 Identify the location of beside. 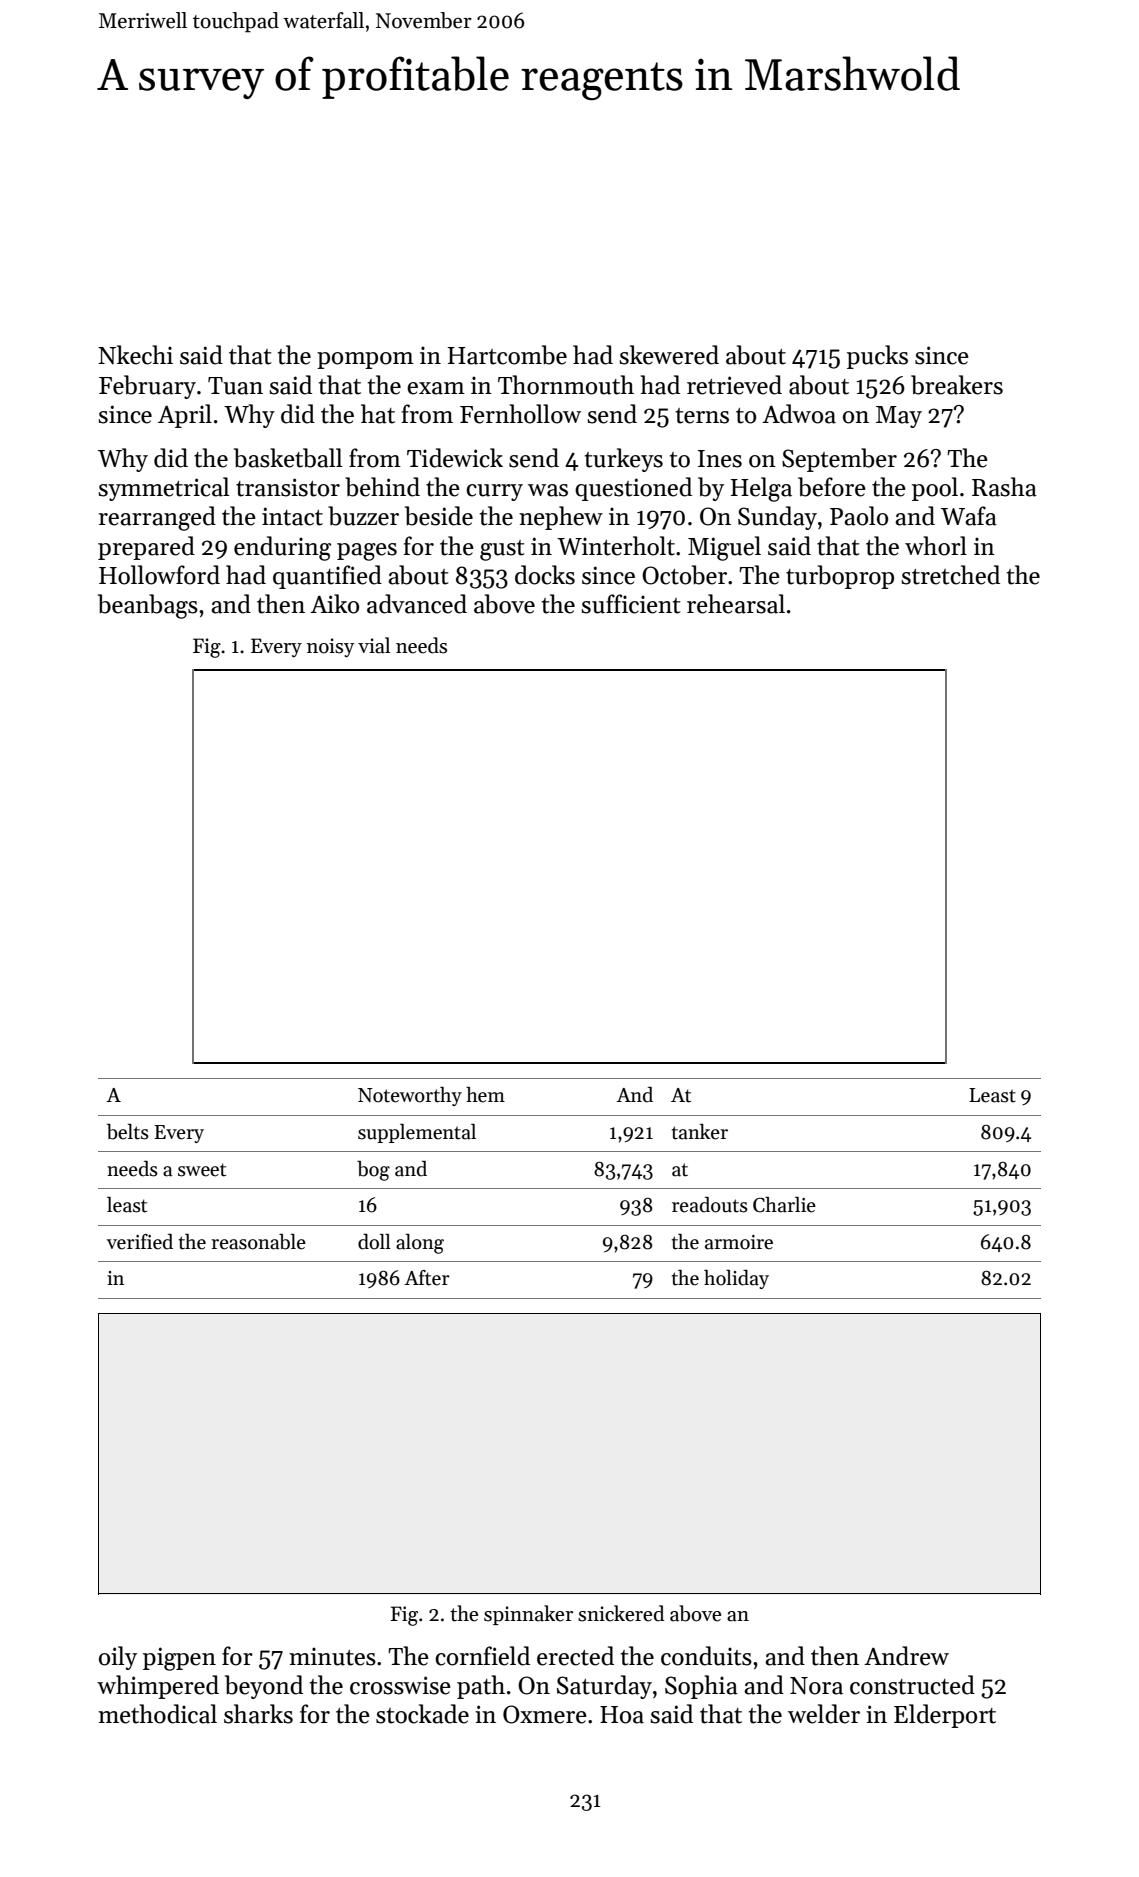
(439, 516).
